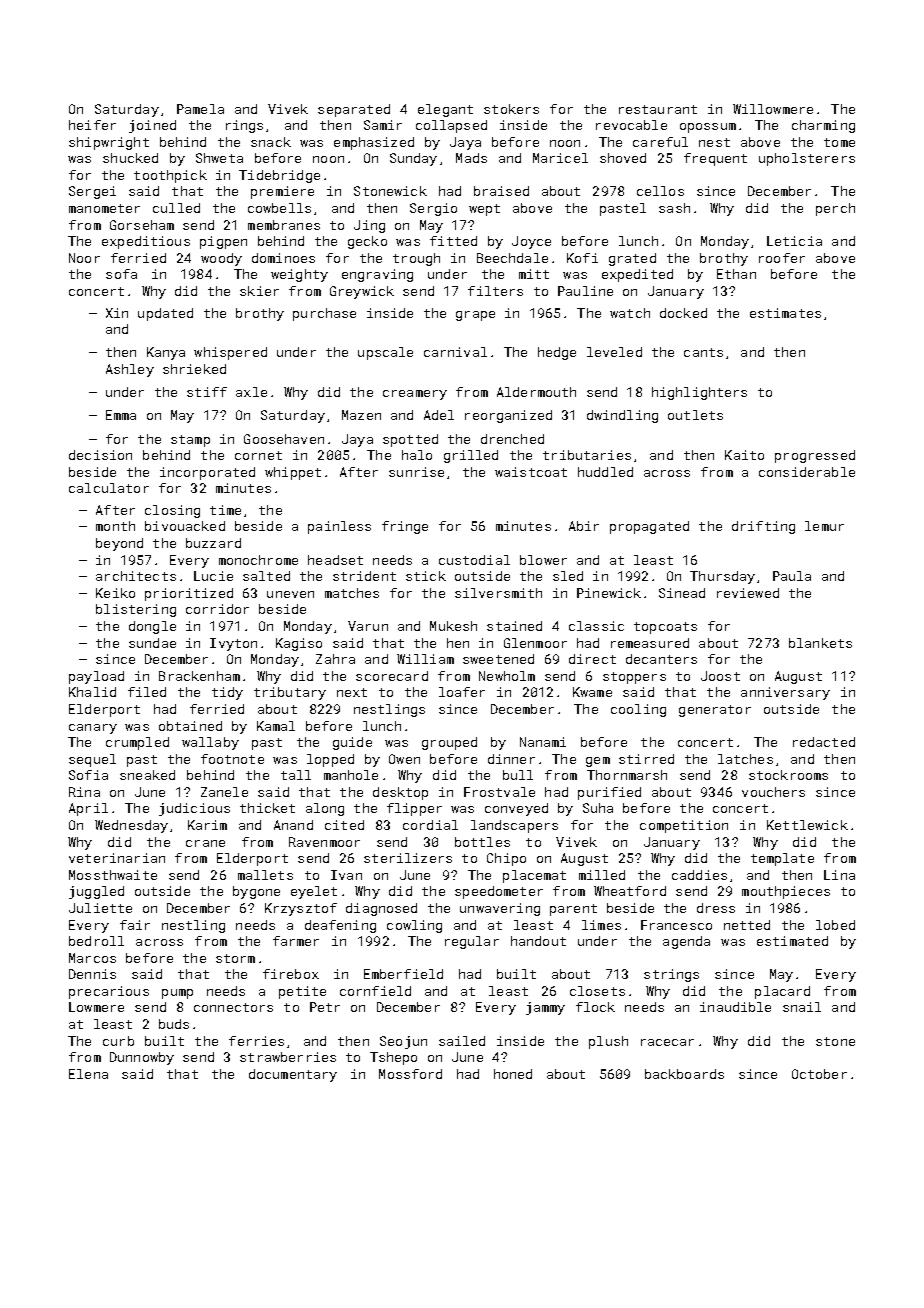 This image has width=924, height=1308. What do you see at coordinates (785, 693) in the image?
I see `anniversary` at bounding box center [785, 693].
